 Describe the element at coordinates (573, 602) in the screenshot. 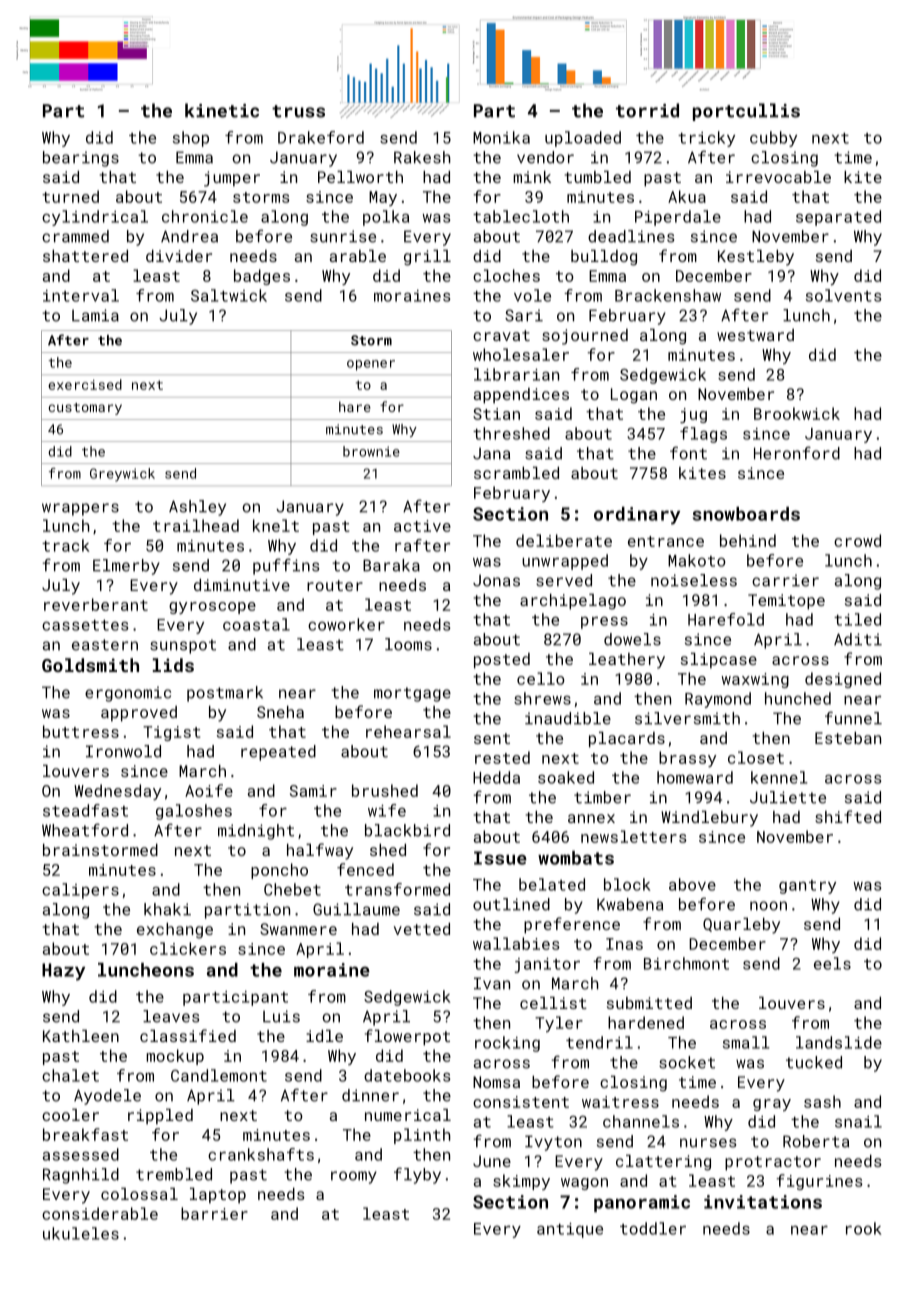

I see `archipelago` at that location.
